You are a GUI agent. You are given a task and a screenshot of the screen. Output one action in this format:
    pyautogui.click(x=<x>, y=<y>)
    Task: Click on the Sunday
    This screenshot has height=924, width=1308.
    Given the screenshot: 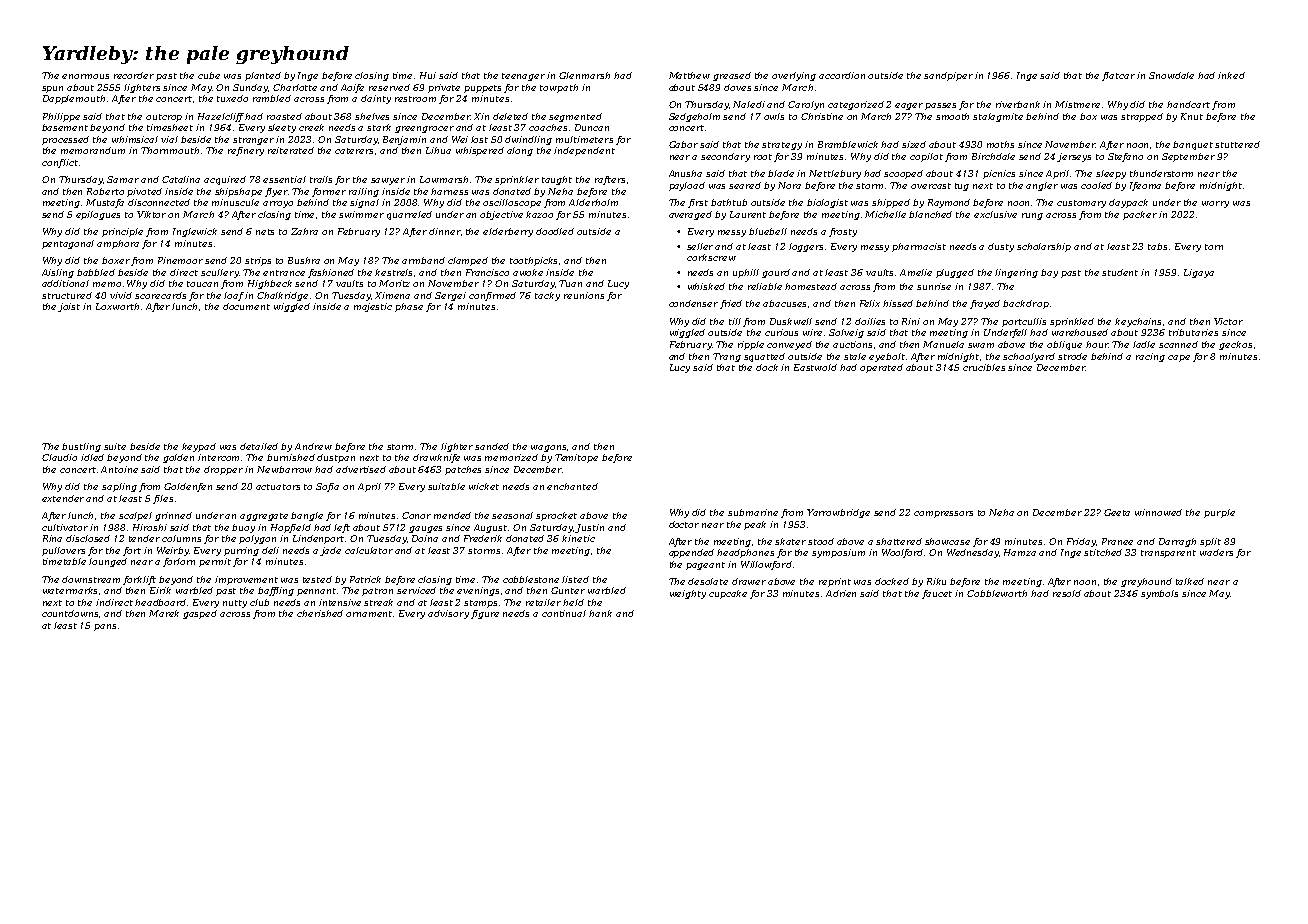 What is the action you would take?
    pyautogui.click(x=250, y=88)
